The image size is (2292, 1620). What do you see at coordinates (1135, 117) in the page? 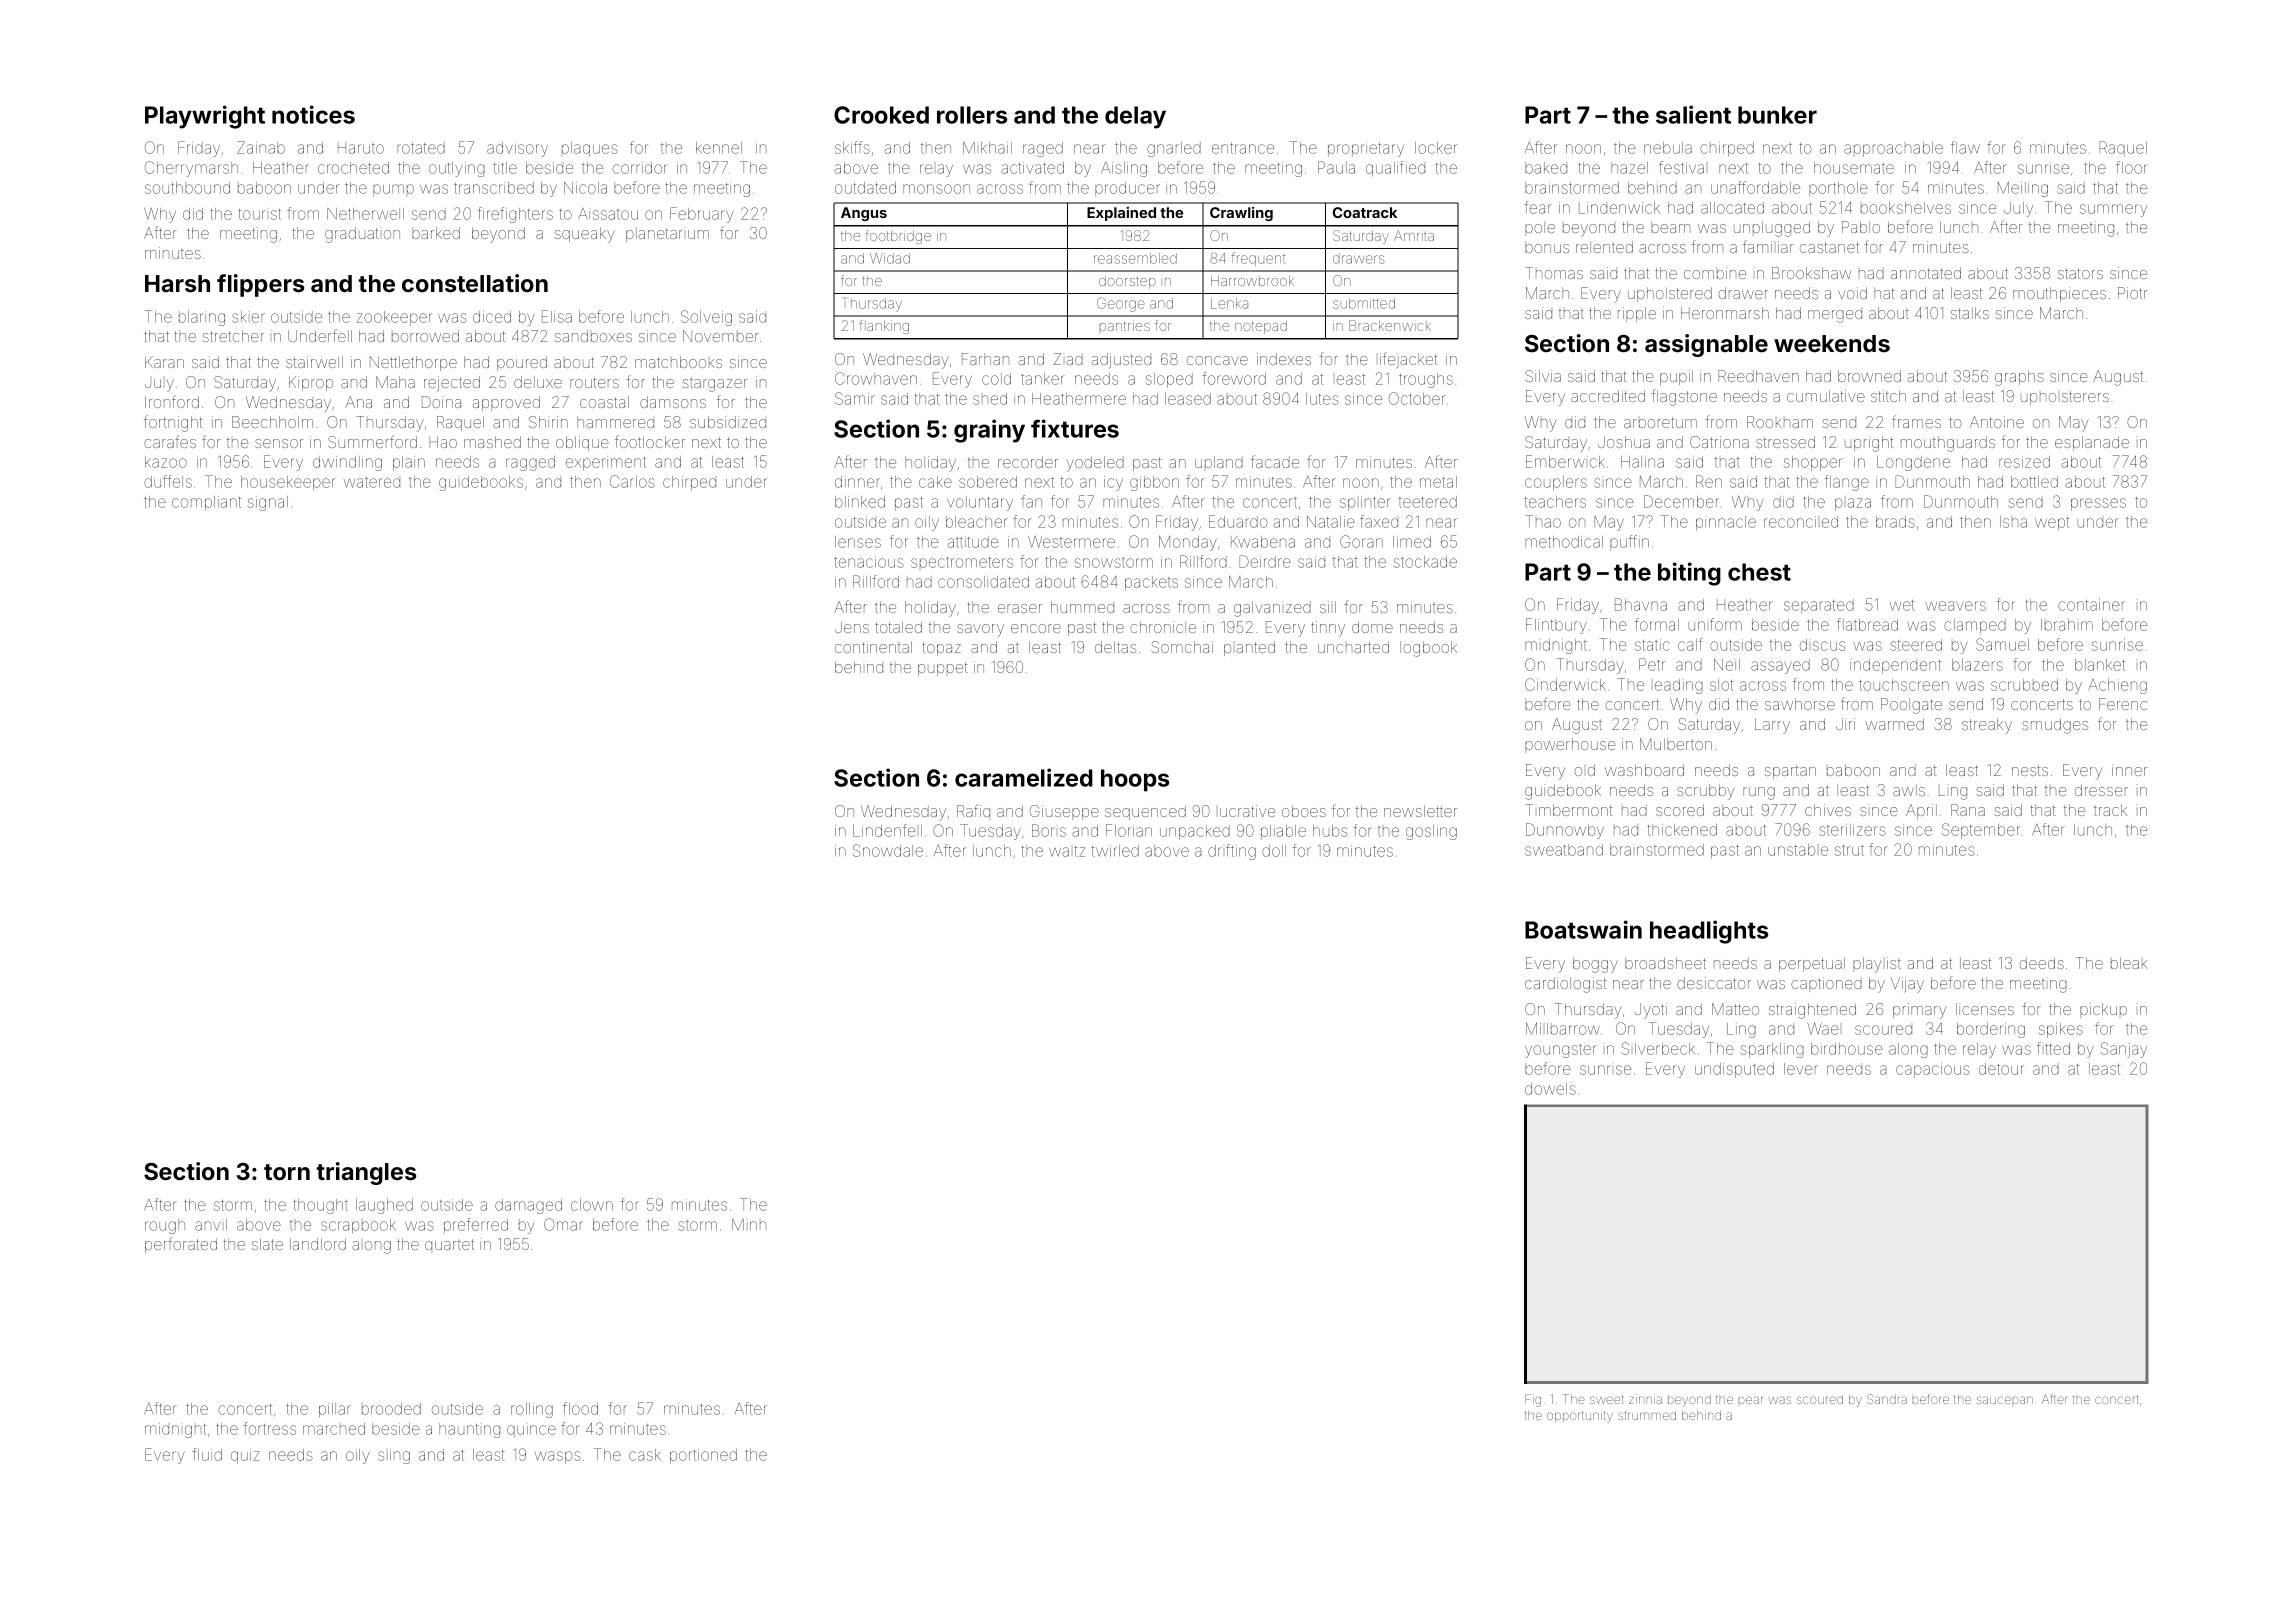
I see `delay` at bounding box center [1135, 117].
